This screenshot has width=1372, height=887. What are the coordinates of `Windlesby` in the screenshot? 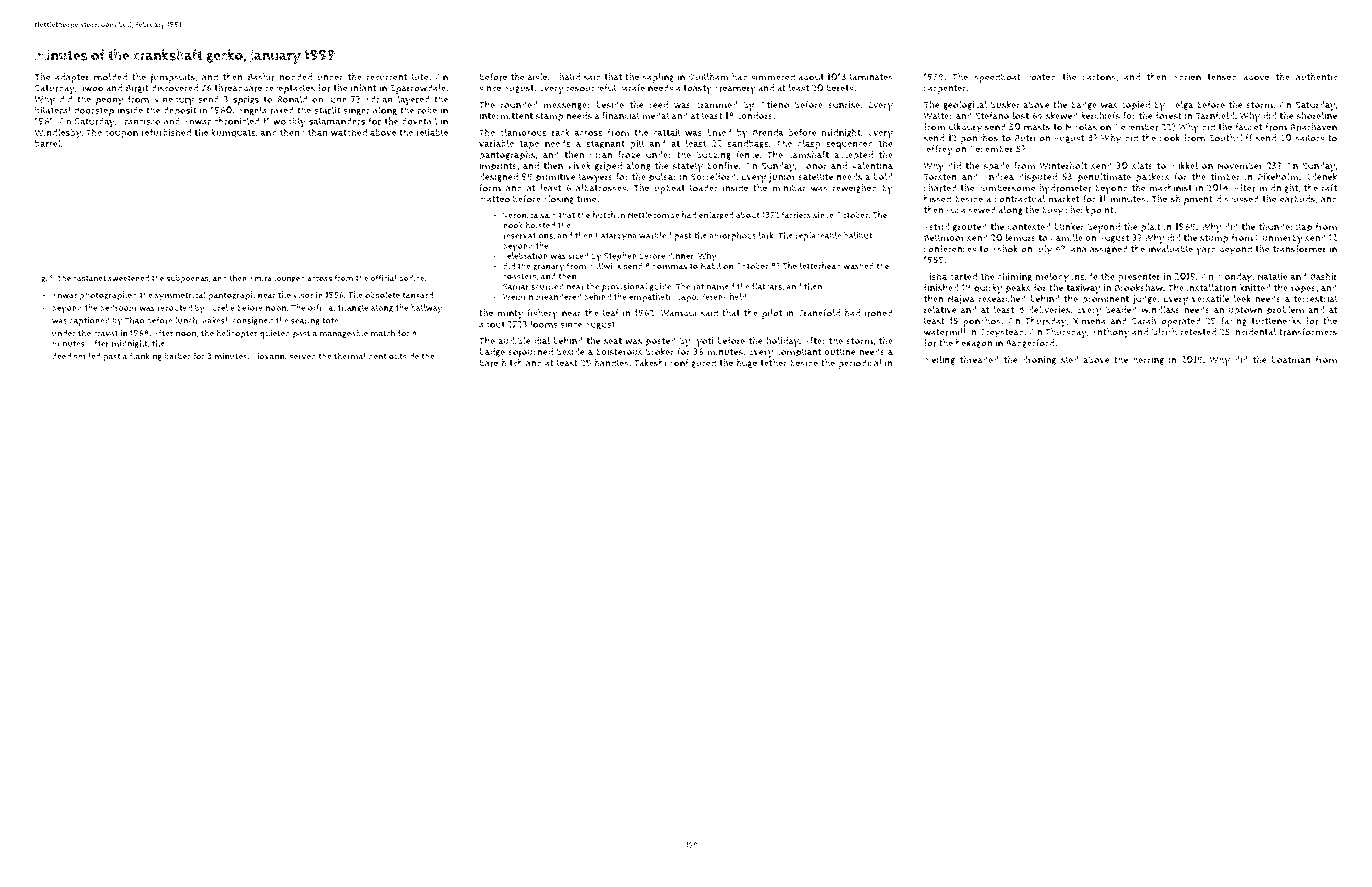 It's located at (58, 133).
